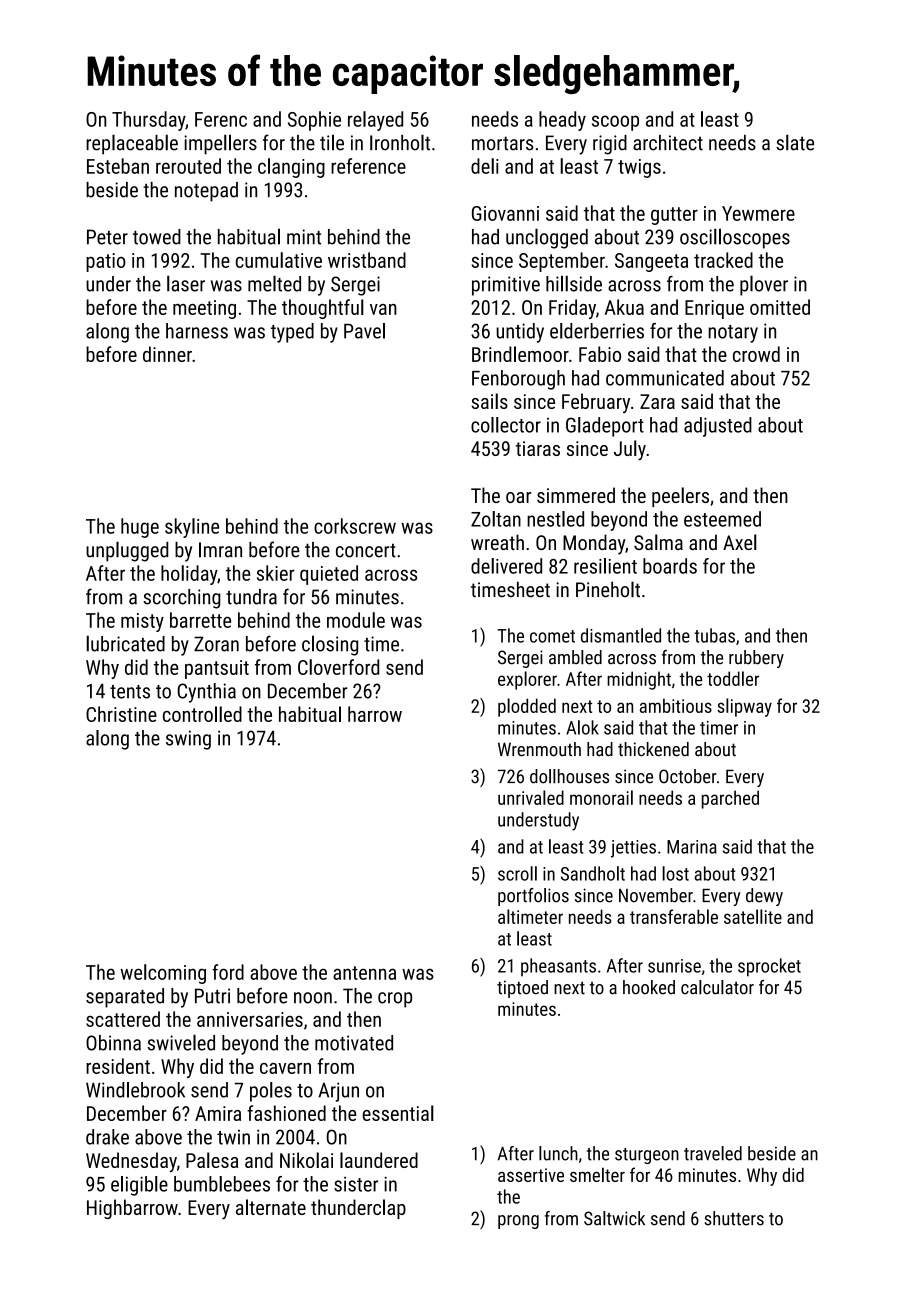 This image has width=908, height=1316. Describe the element at coordinates (614, 1218) in the image. I see `Saltwick` at that location.
